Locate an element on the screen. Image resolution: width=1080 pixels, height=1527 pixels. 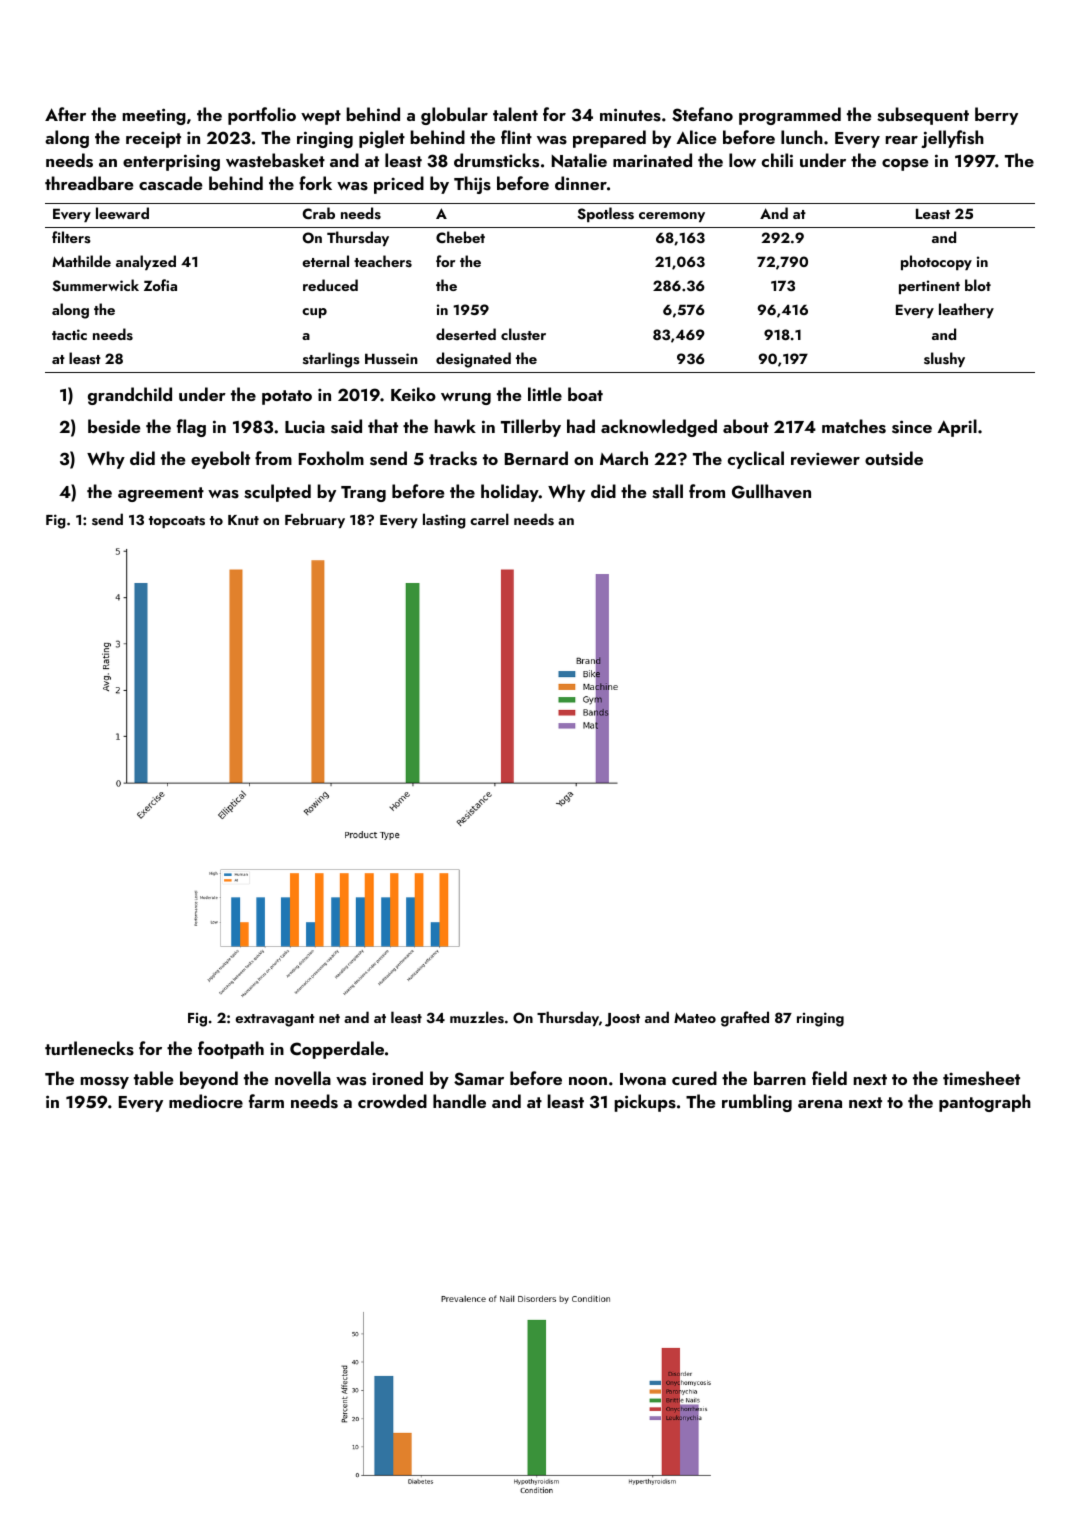
mossy is located at coordinates (105, 1083).
